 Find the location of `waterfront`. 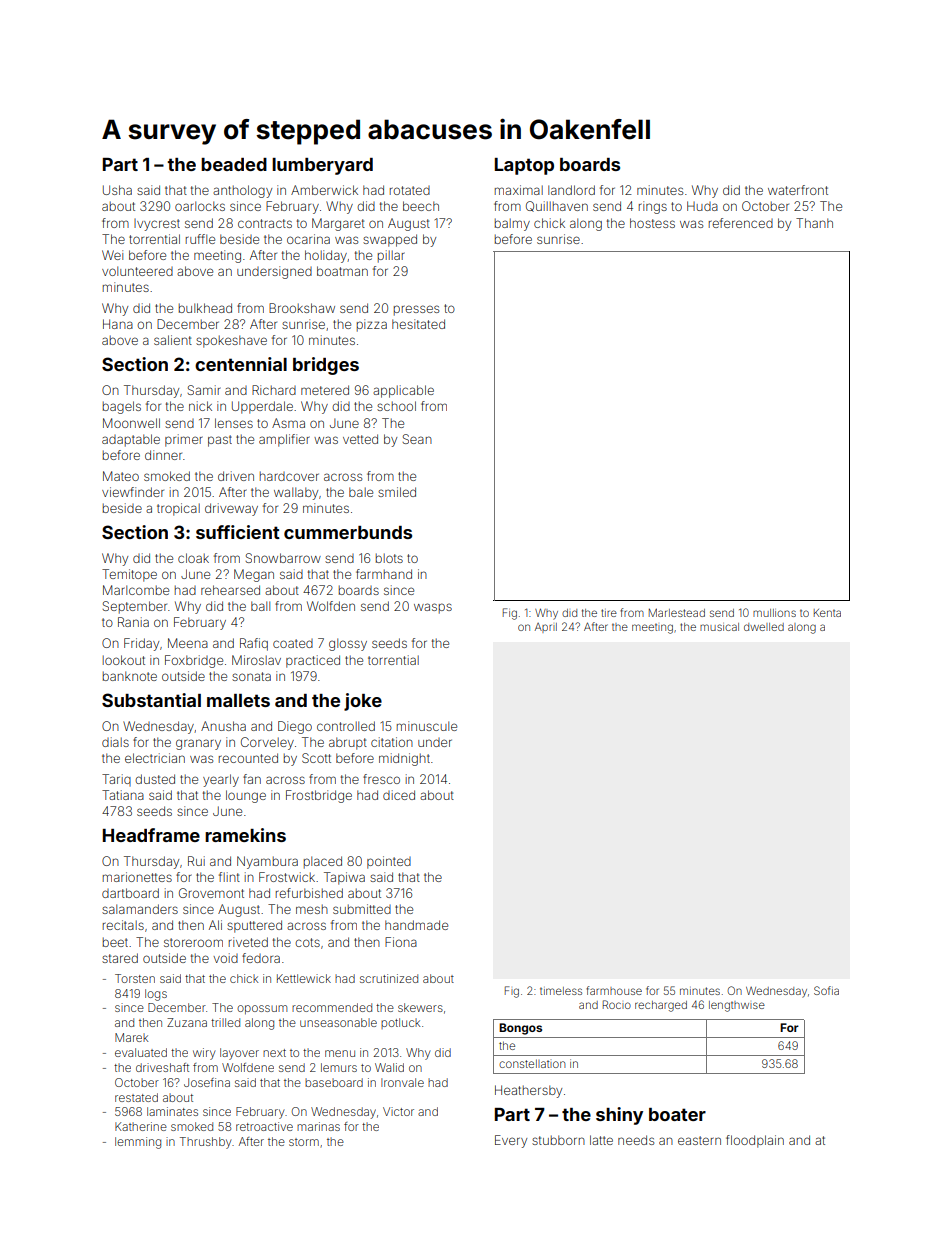

waterfront is located at coordinates (798, 190).
